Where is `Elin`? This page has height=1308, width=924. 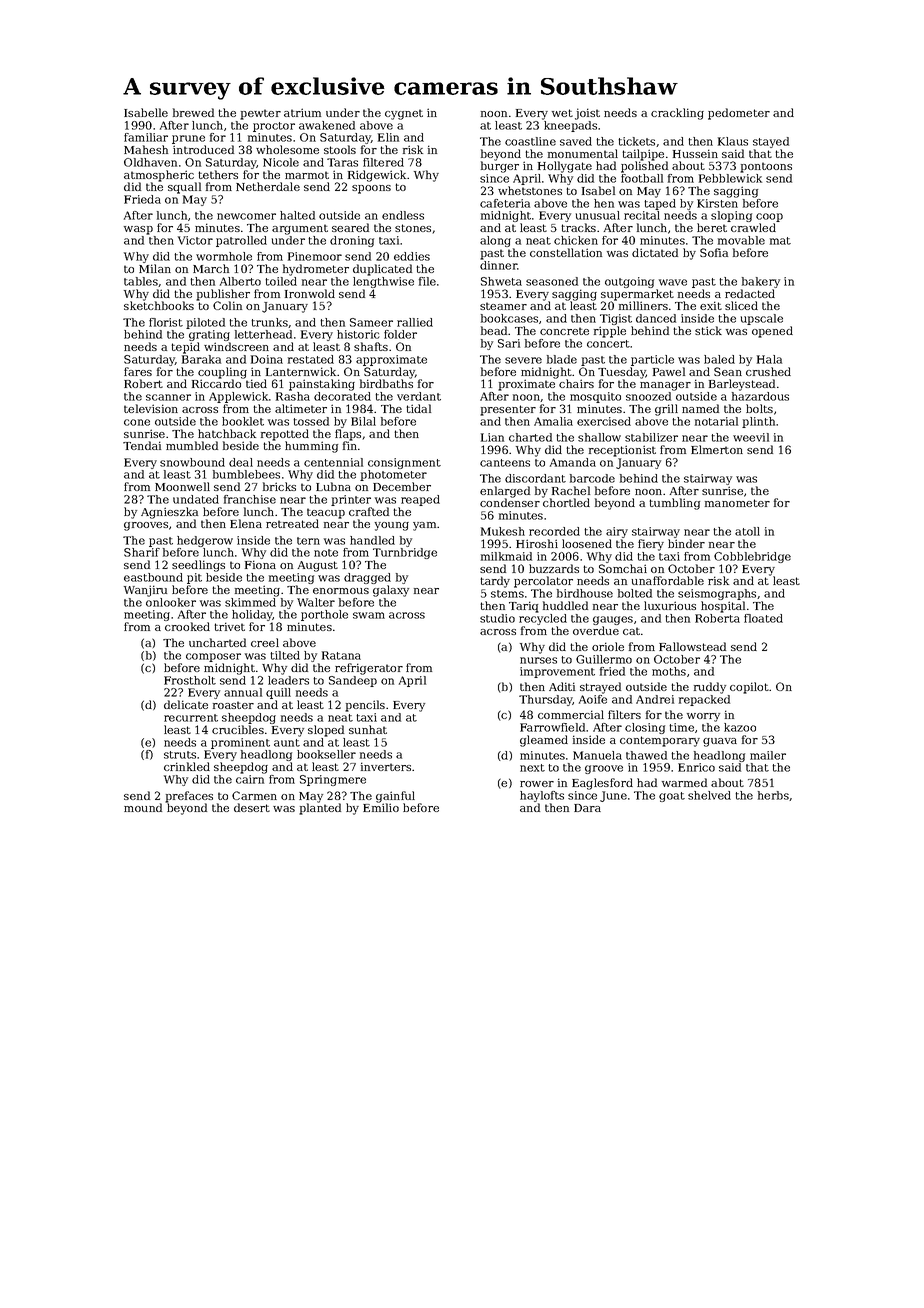 Elin is located at coordinates (388, 137).
